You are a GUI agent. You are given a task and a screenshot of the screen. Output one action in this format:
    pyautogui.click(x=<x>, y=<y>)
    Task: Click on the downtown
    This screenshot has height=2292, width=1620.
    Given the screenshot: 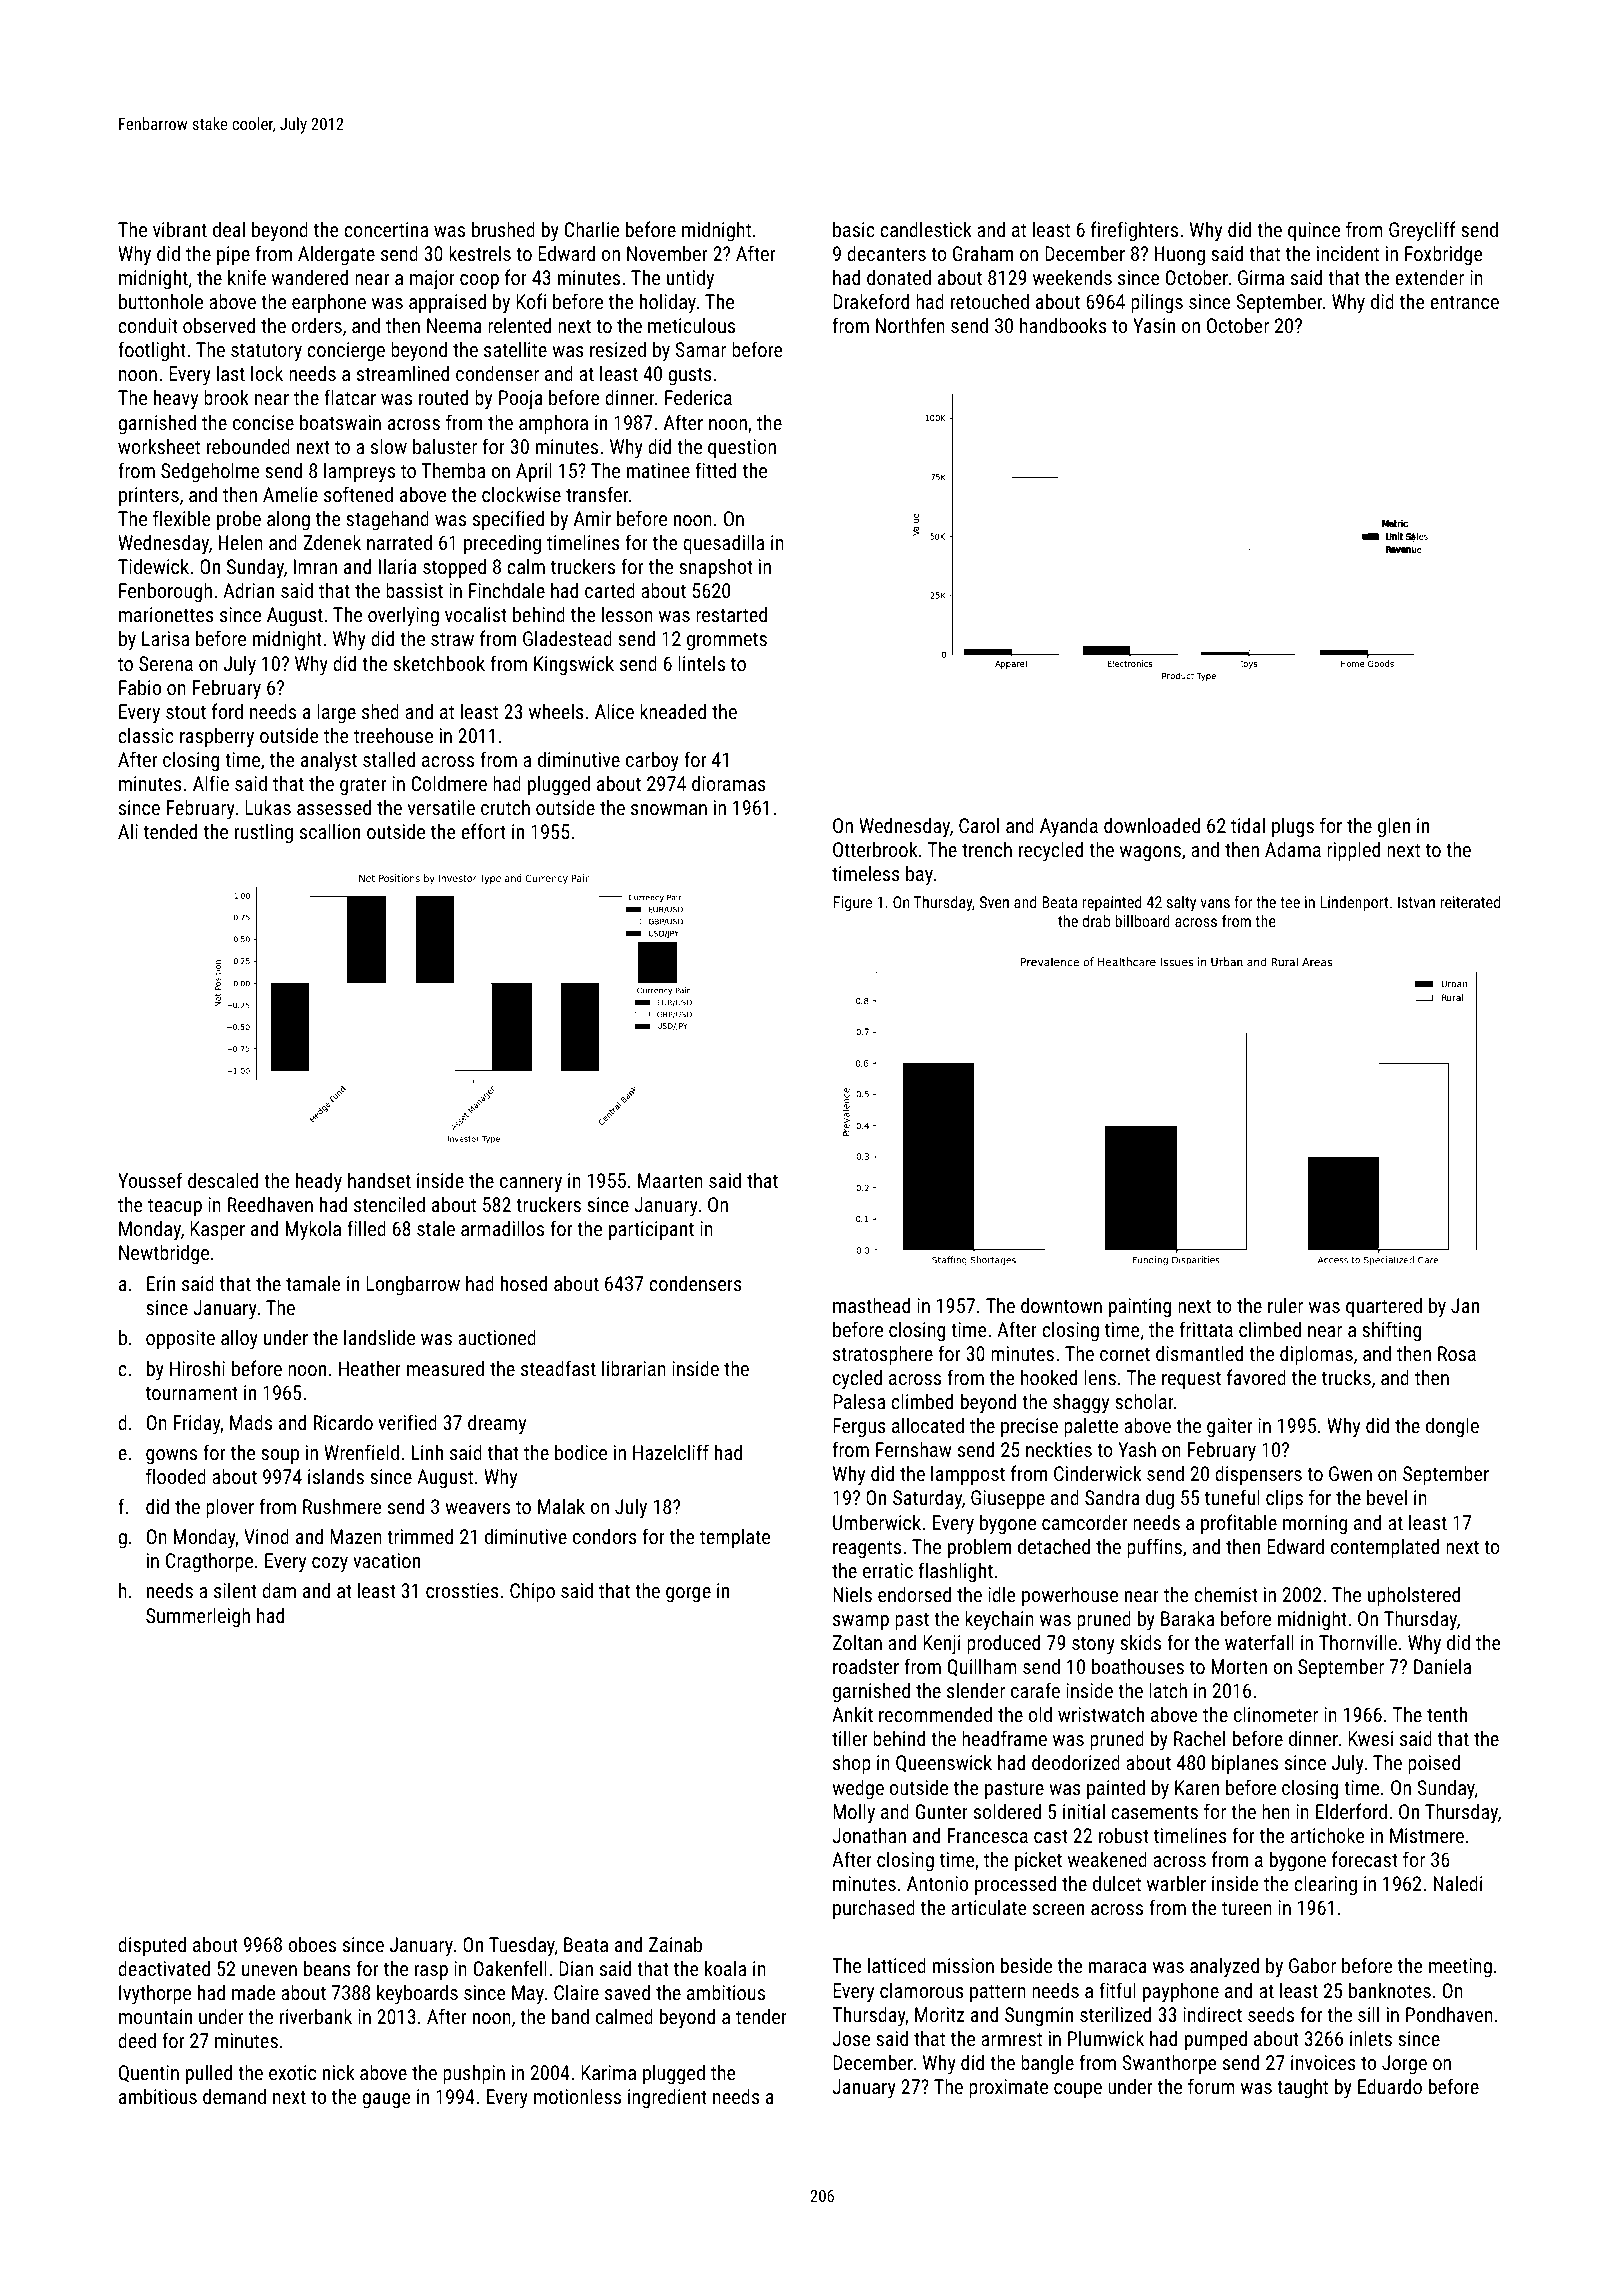 What is the action you would take?
    pyautogui.click(x=1061, y=1305)
